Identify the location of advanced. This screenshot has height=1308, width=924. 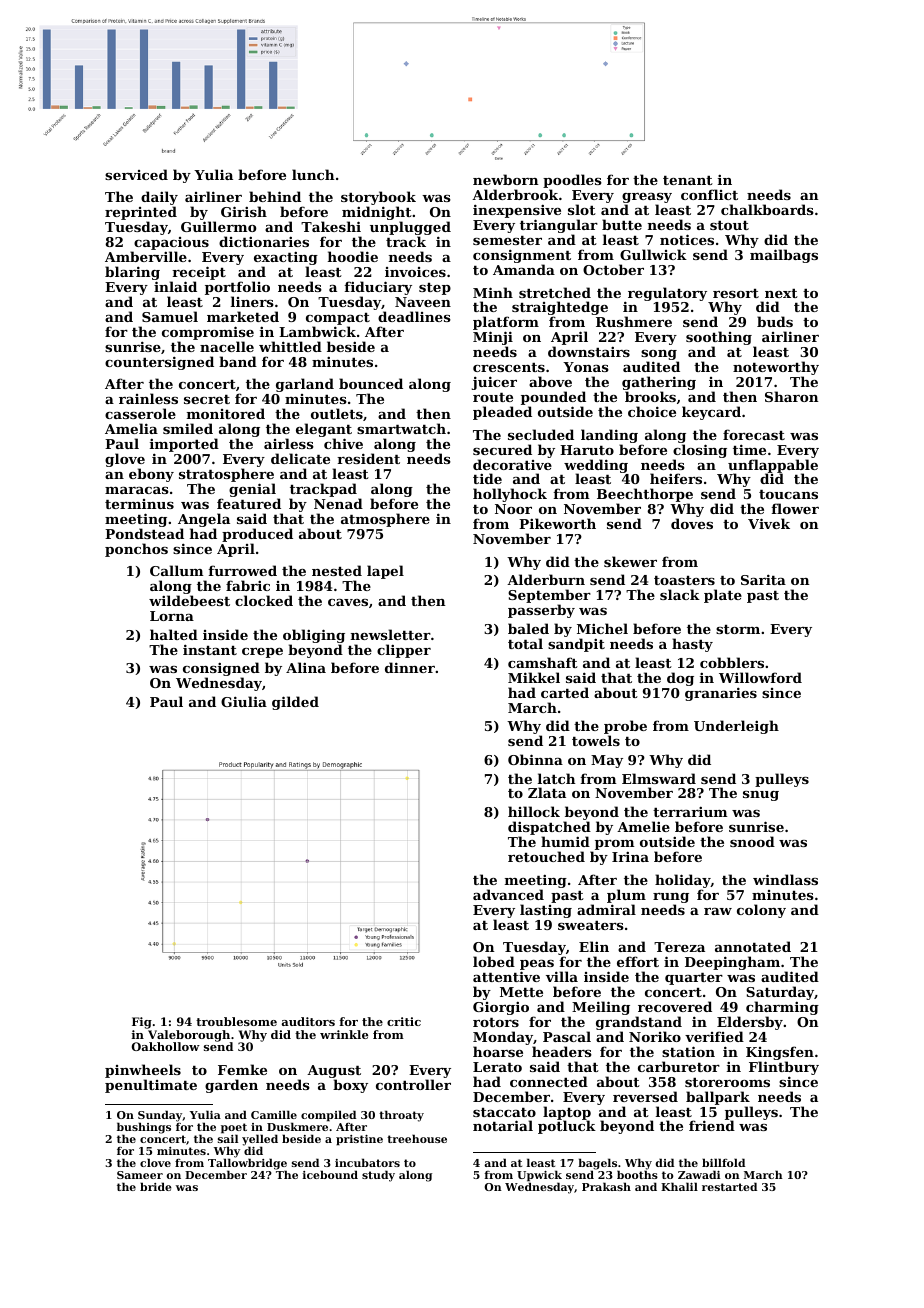
(508, 894).
